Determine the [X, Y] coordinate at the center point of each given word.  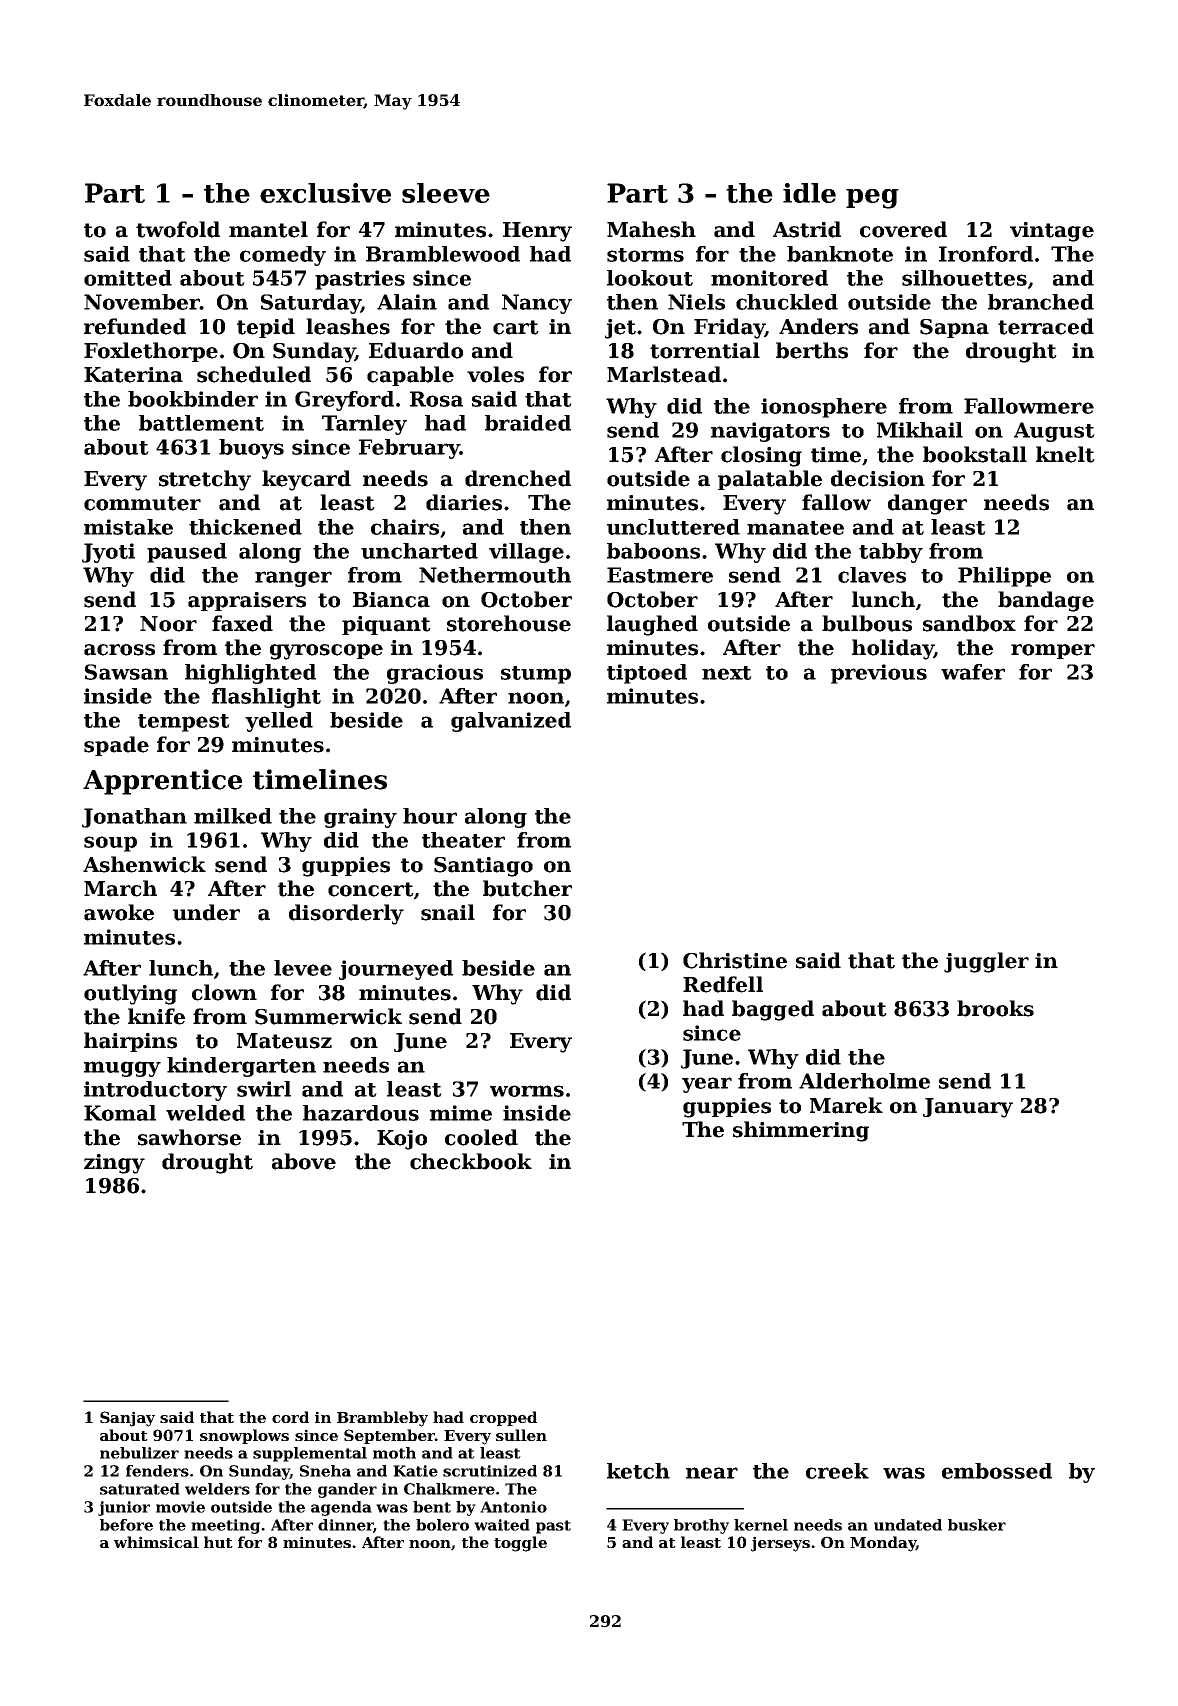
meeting [225, 1526]
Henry [537, 232]
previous [879, 674]
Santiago [483, 867]
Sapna [954, 328]
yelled [279, 722]
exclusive [325, 193]
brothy [701, 1526]
